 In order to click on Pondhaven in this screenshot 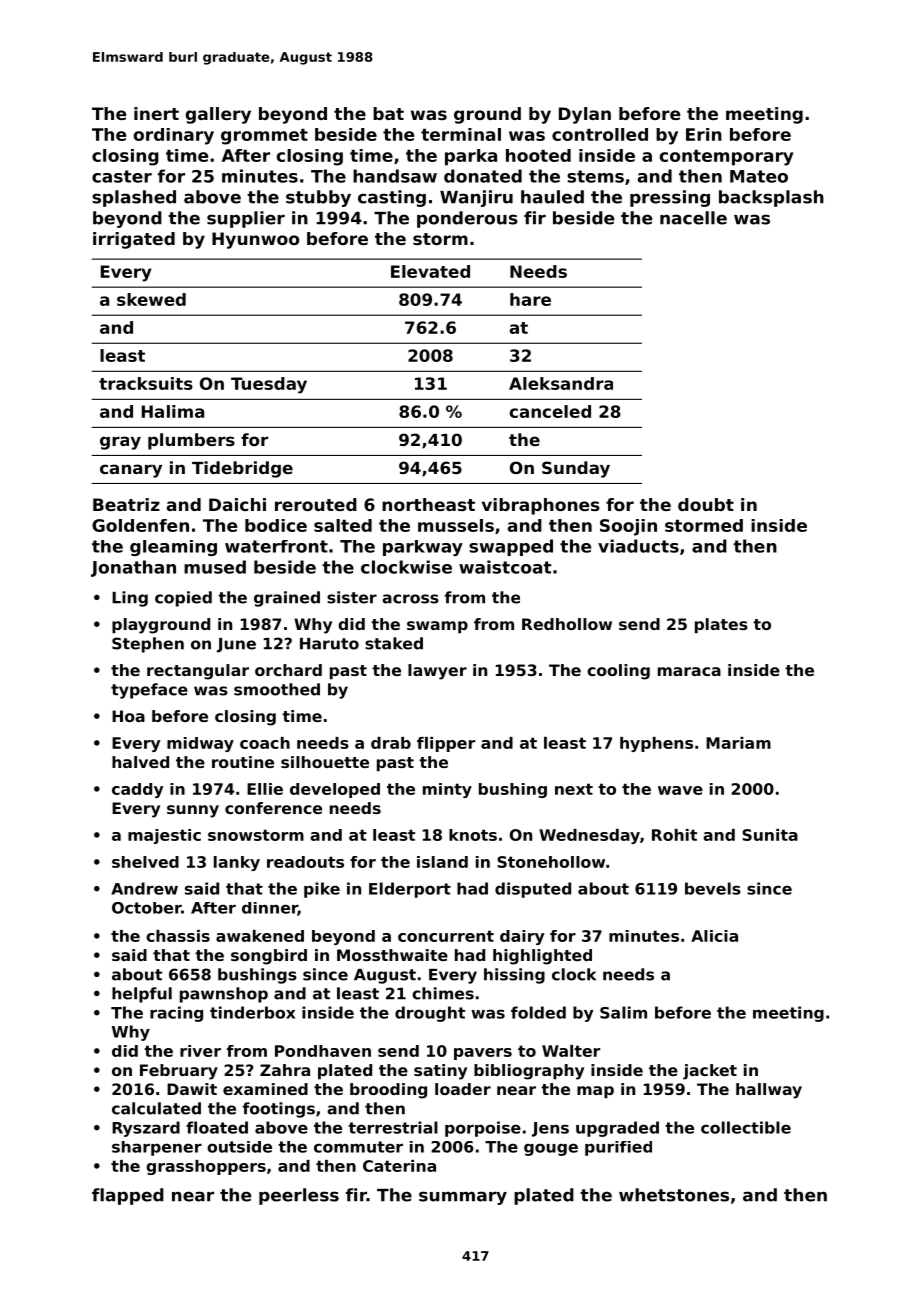, I will do `click(323, 1051)`.
